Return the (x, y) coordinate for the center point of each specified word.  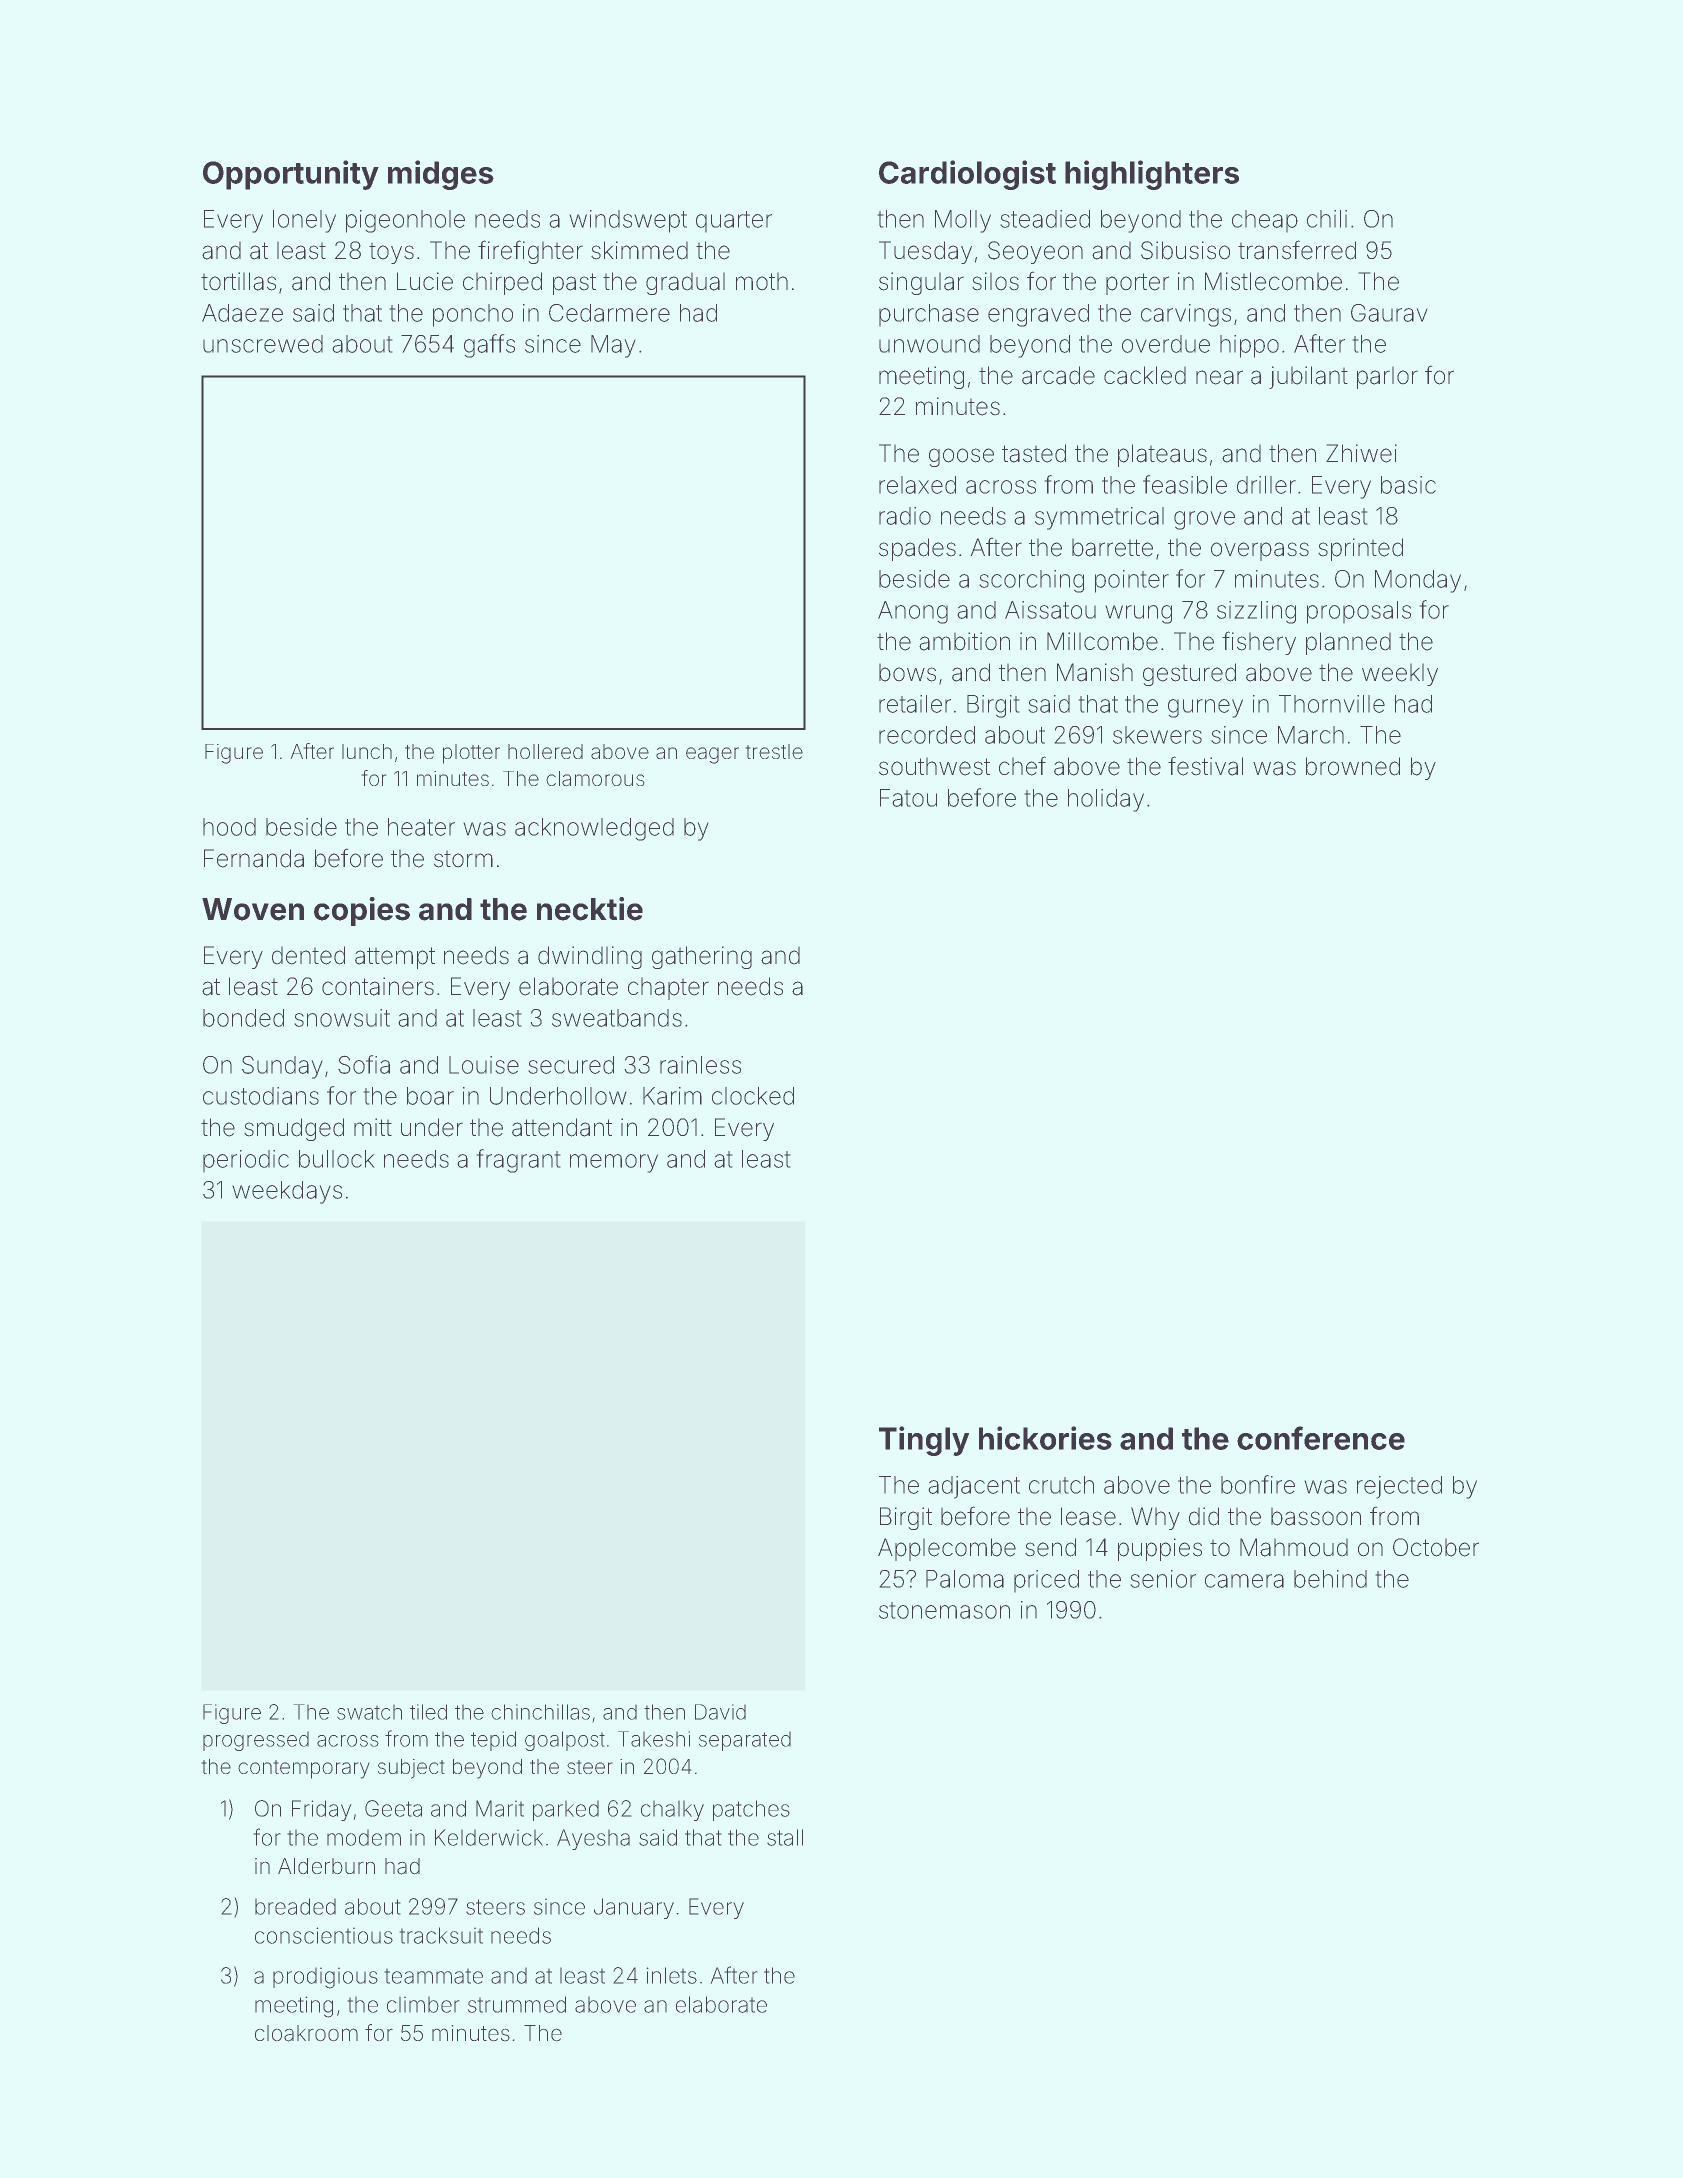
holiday (1106, 800)
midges (441, 175)
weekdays (287, 1192)
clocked (753, 1096)
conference (1321, 1438)
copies (362, 911)
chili (1327, 219)
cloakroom (306, 2033)
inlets (672, 1975)
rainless (700, 1065)
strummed (517, 2004)
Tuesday (925, 252)
